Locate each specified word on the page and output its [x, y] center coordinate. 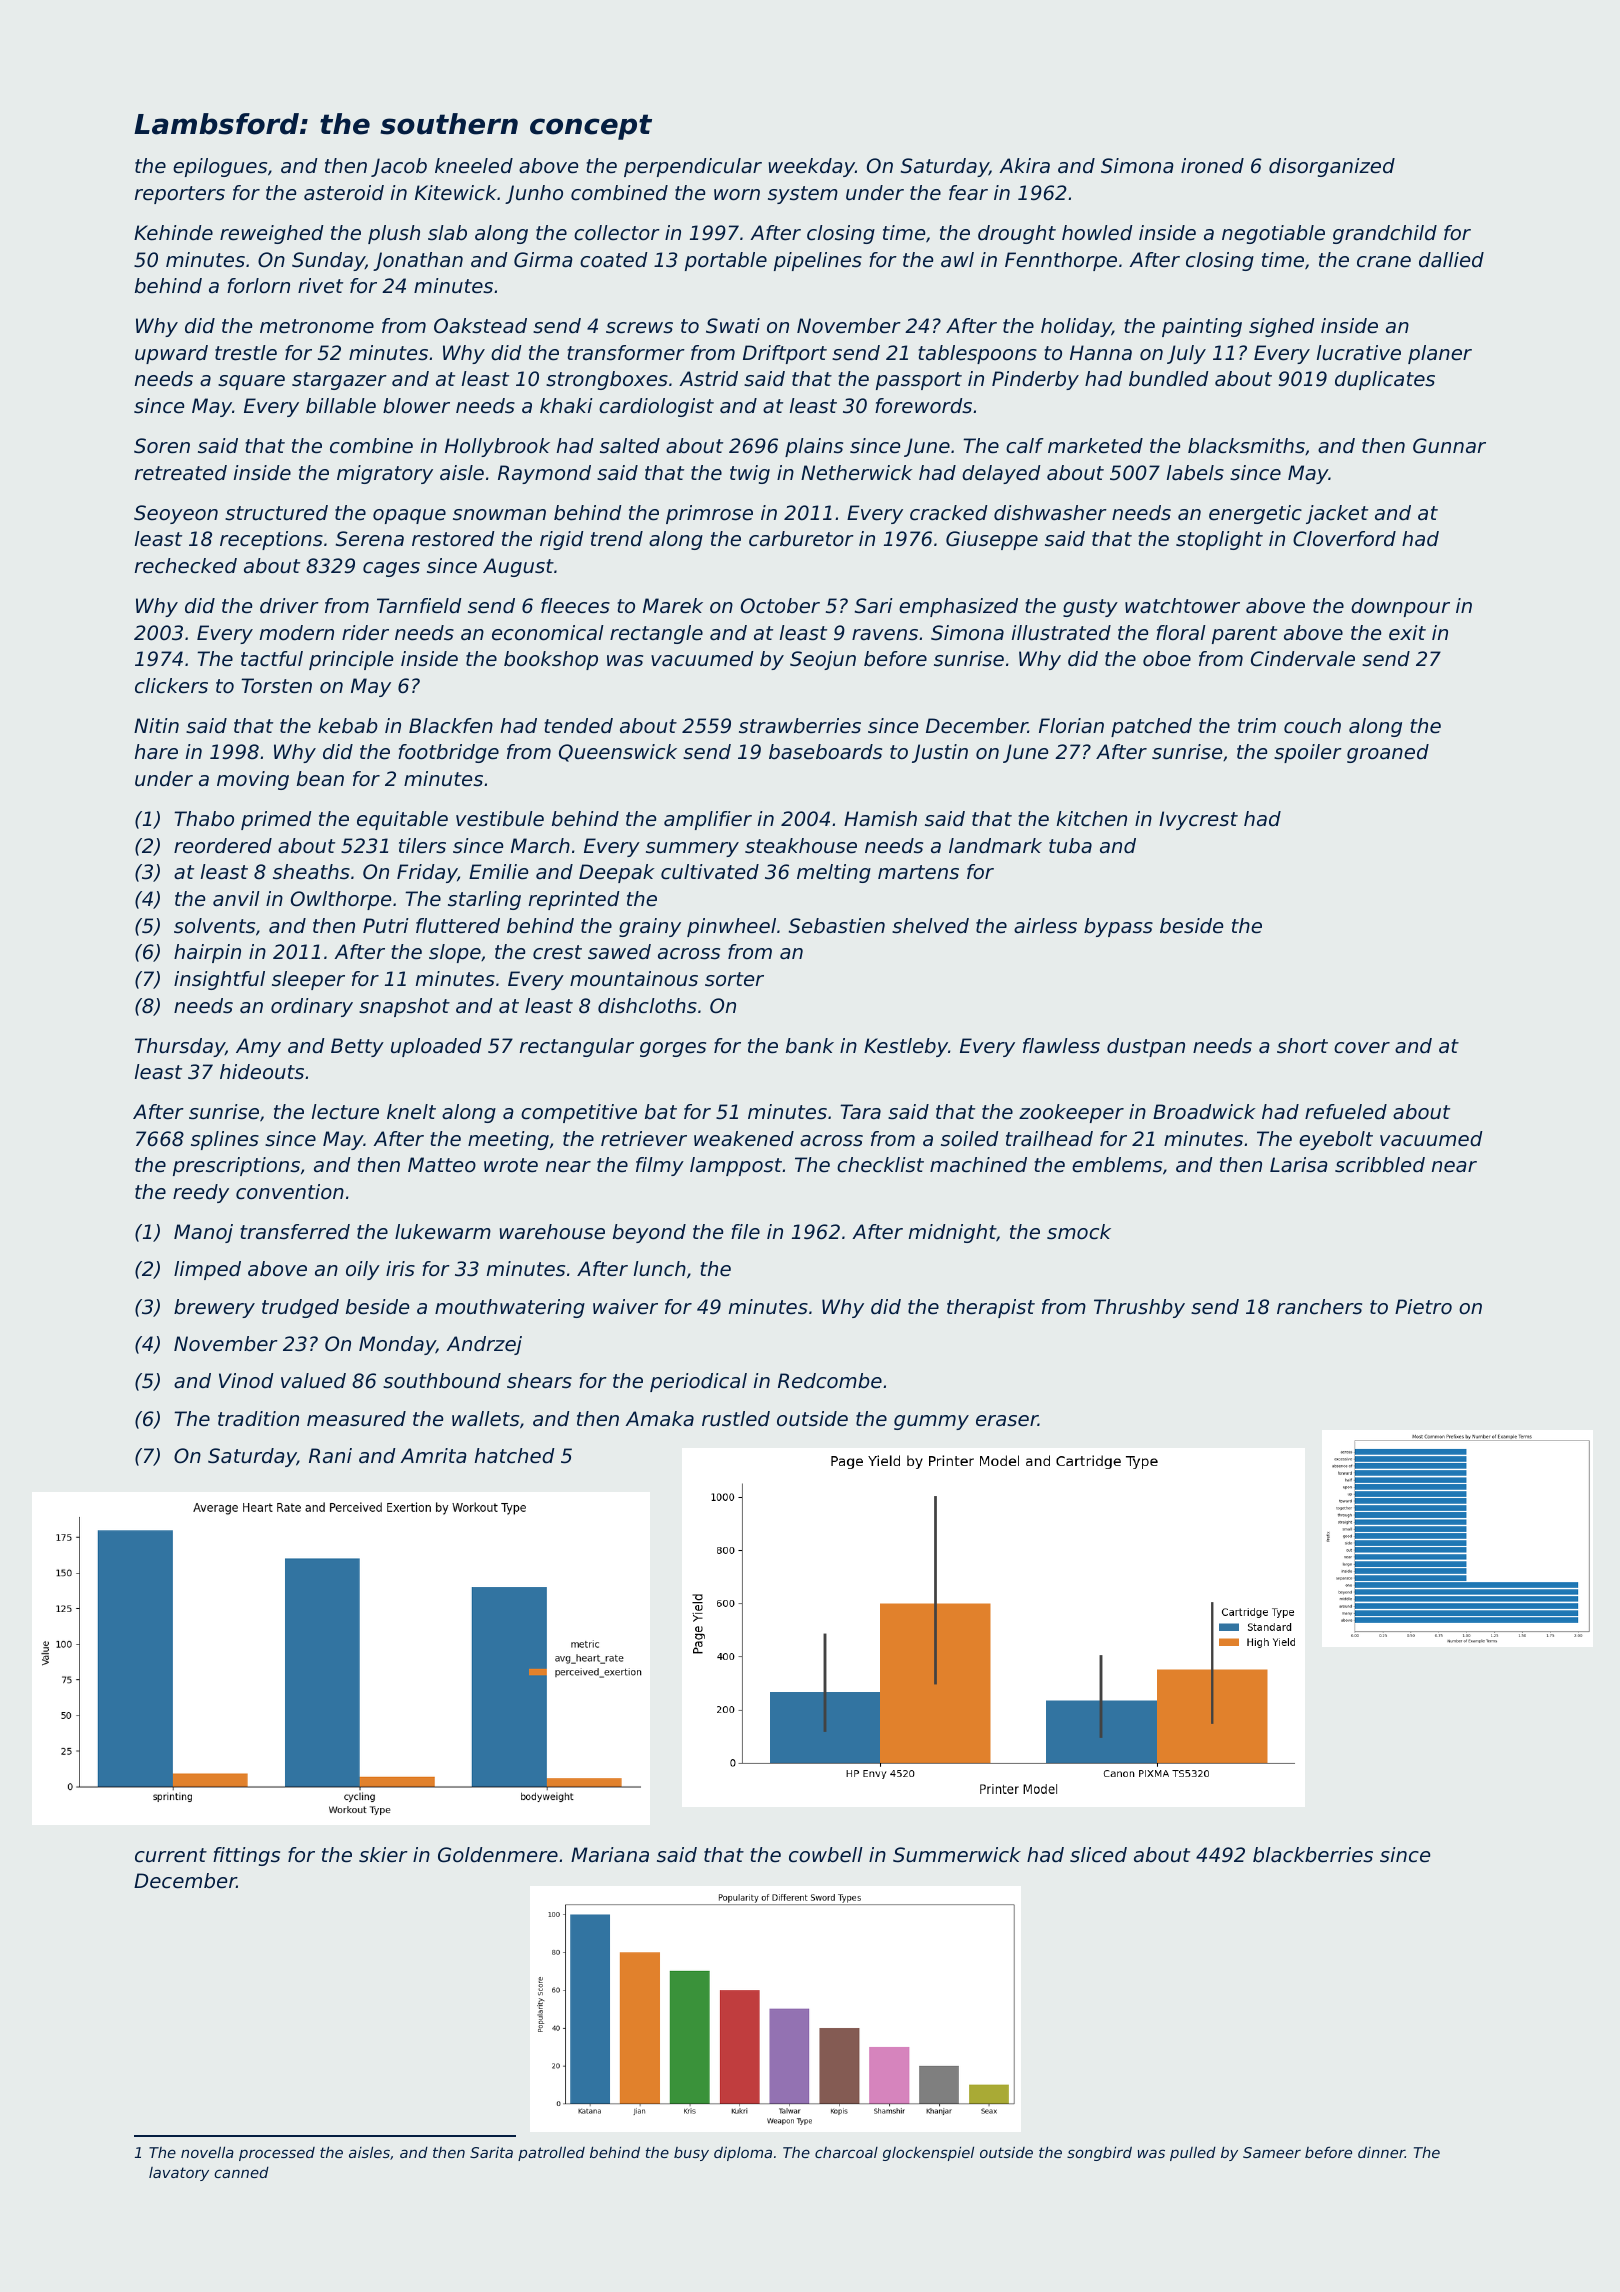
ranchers [1319, 1307]
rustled [736, 1419]
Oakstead [480, 326]
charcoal [846, 2152]
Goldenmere [498, 1855]
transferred [295, 1232]
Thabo [204, 819]
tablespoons [977, 354]
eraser [1007, 1421]
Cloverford [1344, 539]
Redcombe [830, 1381]
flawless [1061, 1046]
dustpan [1146, 1047]
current [171, 1855]
